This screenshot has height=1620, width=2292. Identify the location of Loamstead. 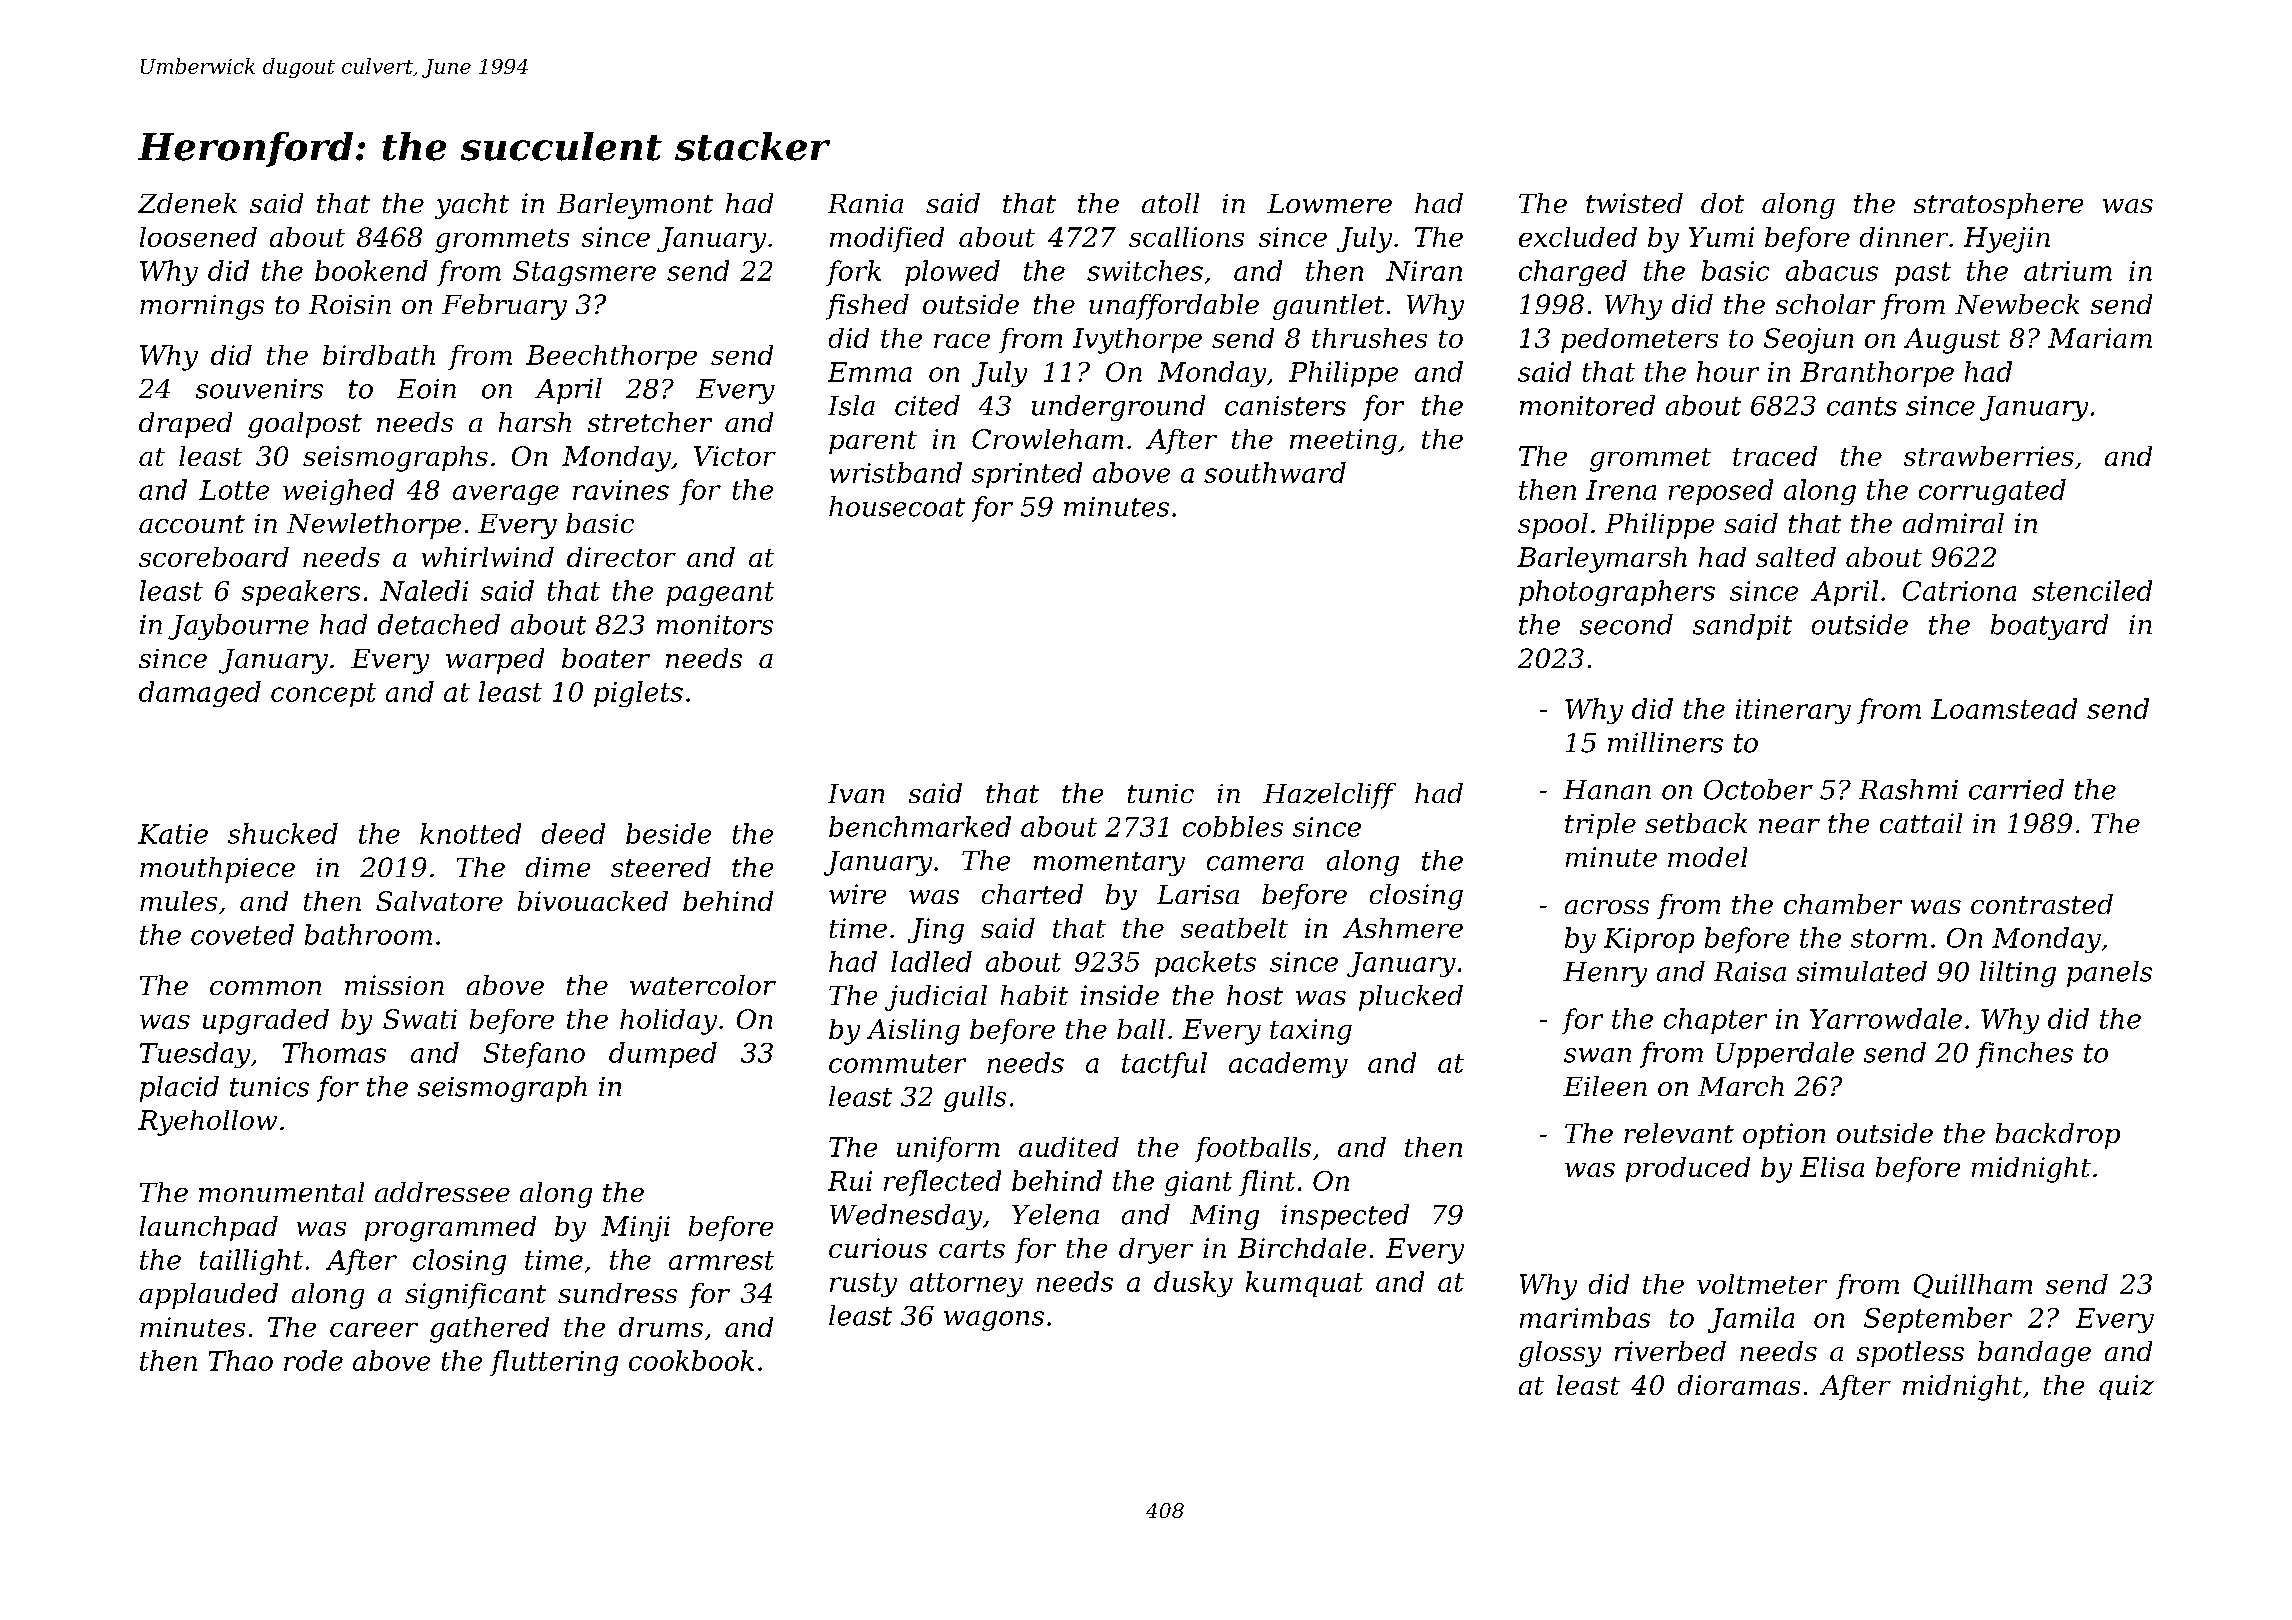
(2004, 708).
